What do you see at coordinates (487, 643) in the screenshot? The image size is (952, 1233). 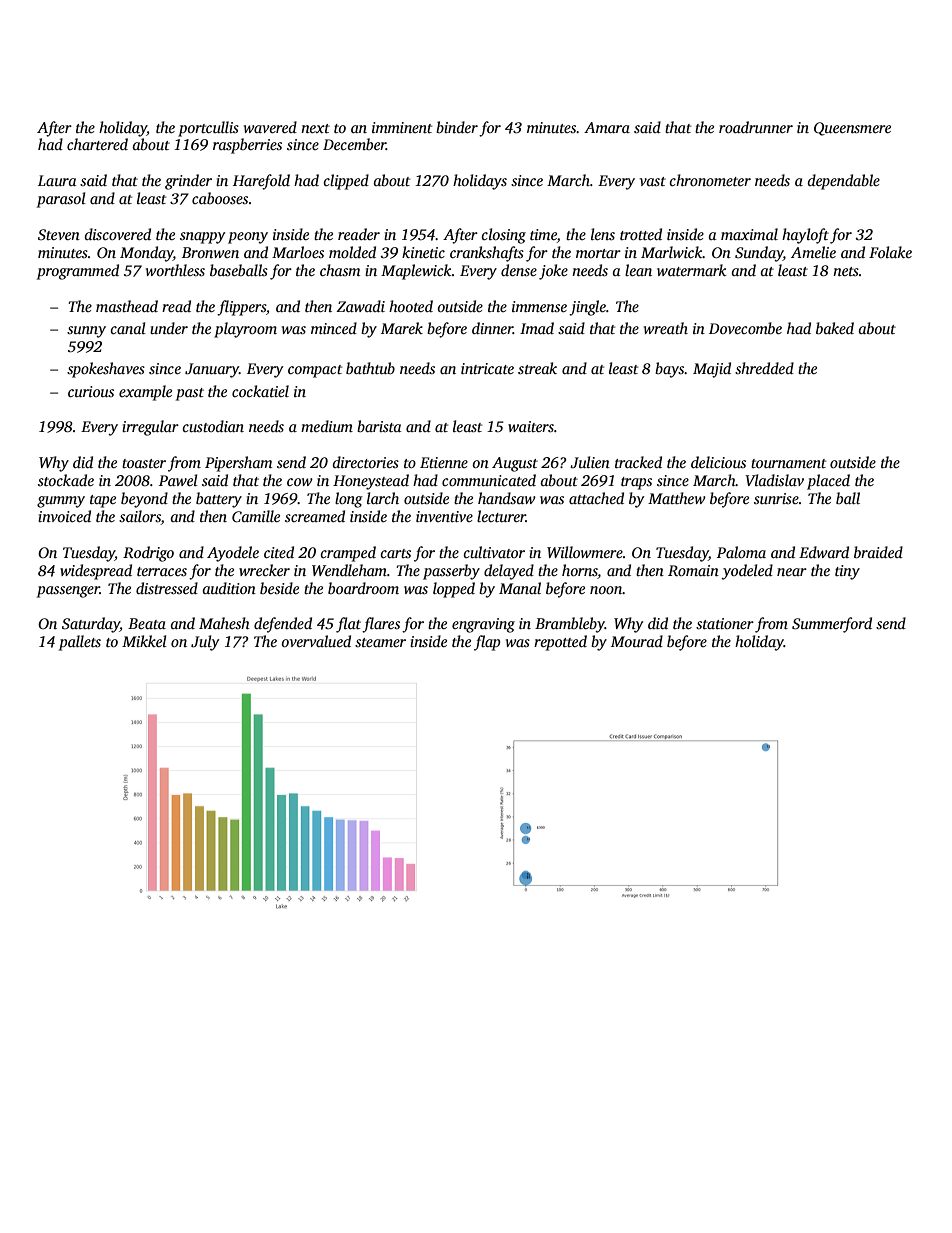 I see `flap` at bounding box center [487, 643].
